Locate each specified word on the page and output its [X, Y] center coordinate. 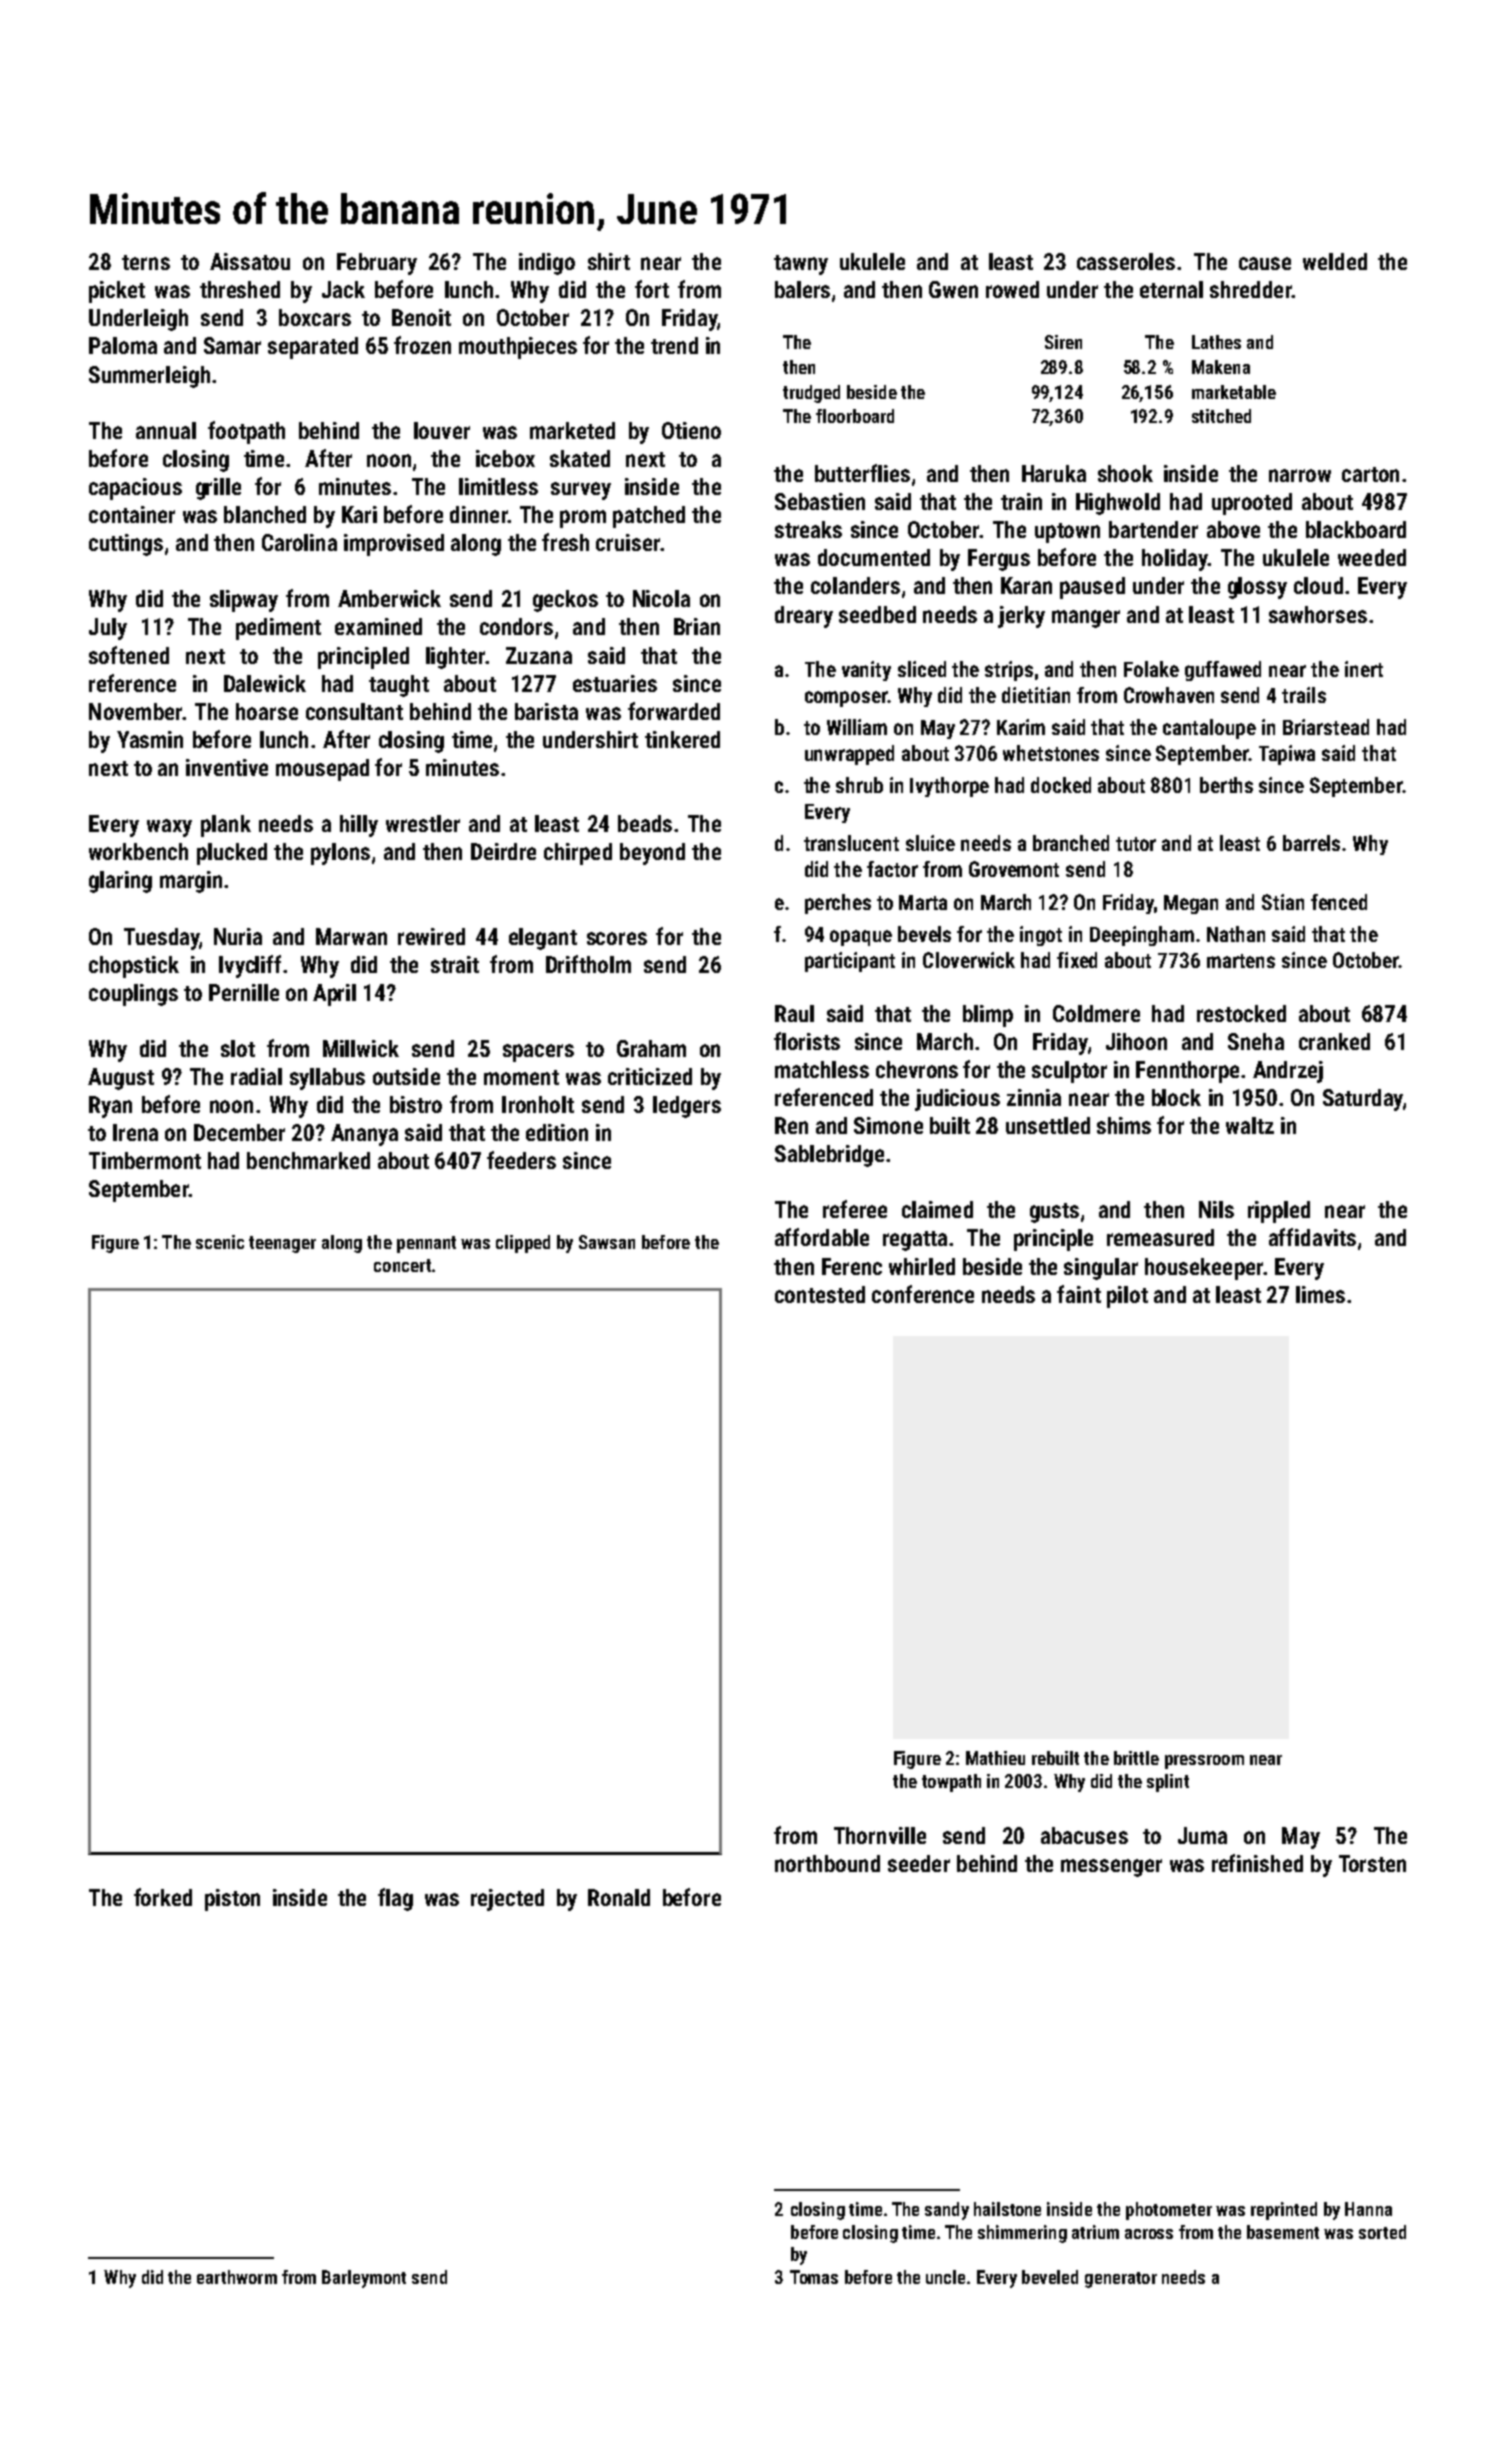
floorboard [855, 416]
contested [820, 1294]
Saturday [1363, 1100]
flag [395, 1899]
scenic [220, 1242]
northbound [827, 1863]
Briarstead [1326, 727]
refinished [1257, 1863]
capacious [135, 489]
